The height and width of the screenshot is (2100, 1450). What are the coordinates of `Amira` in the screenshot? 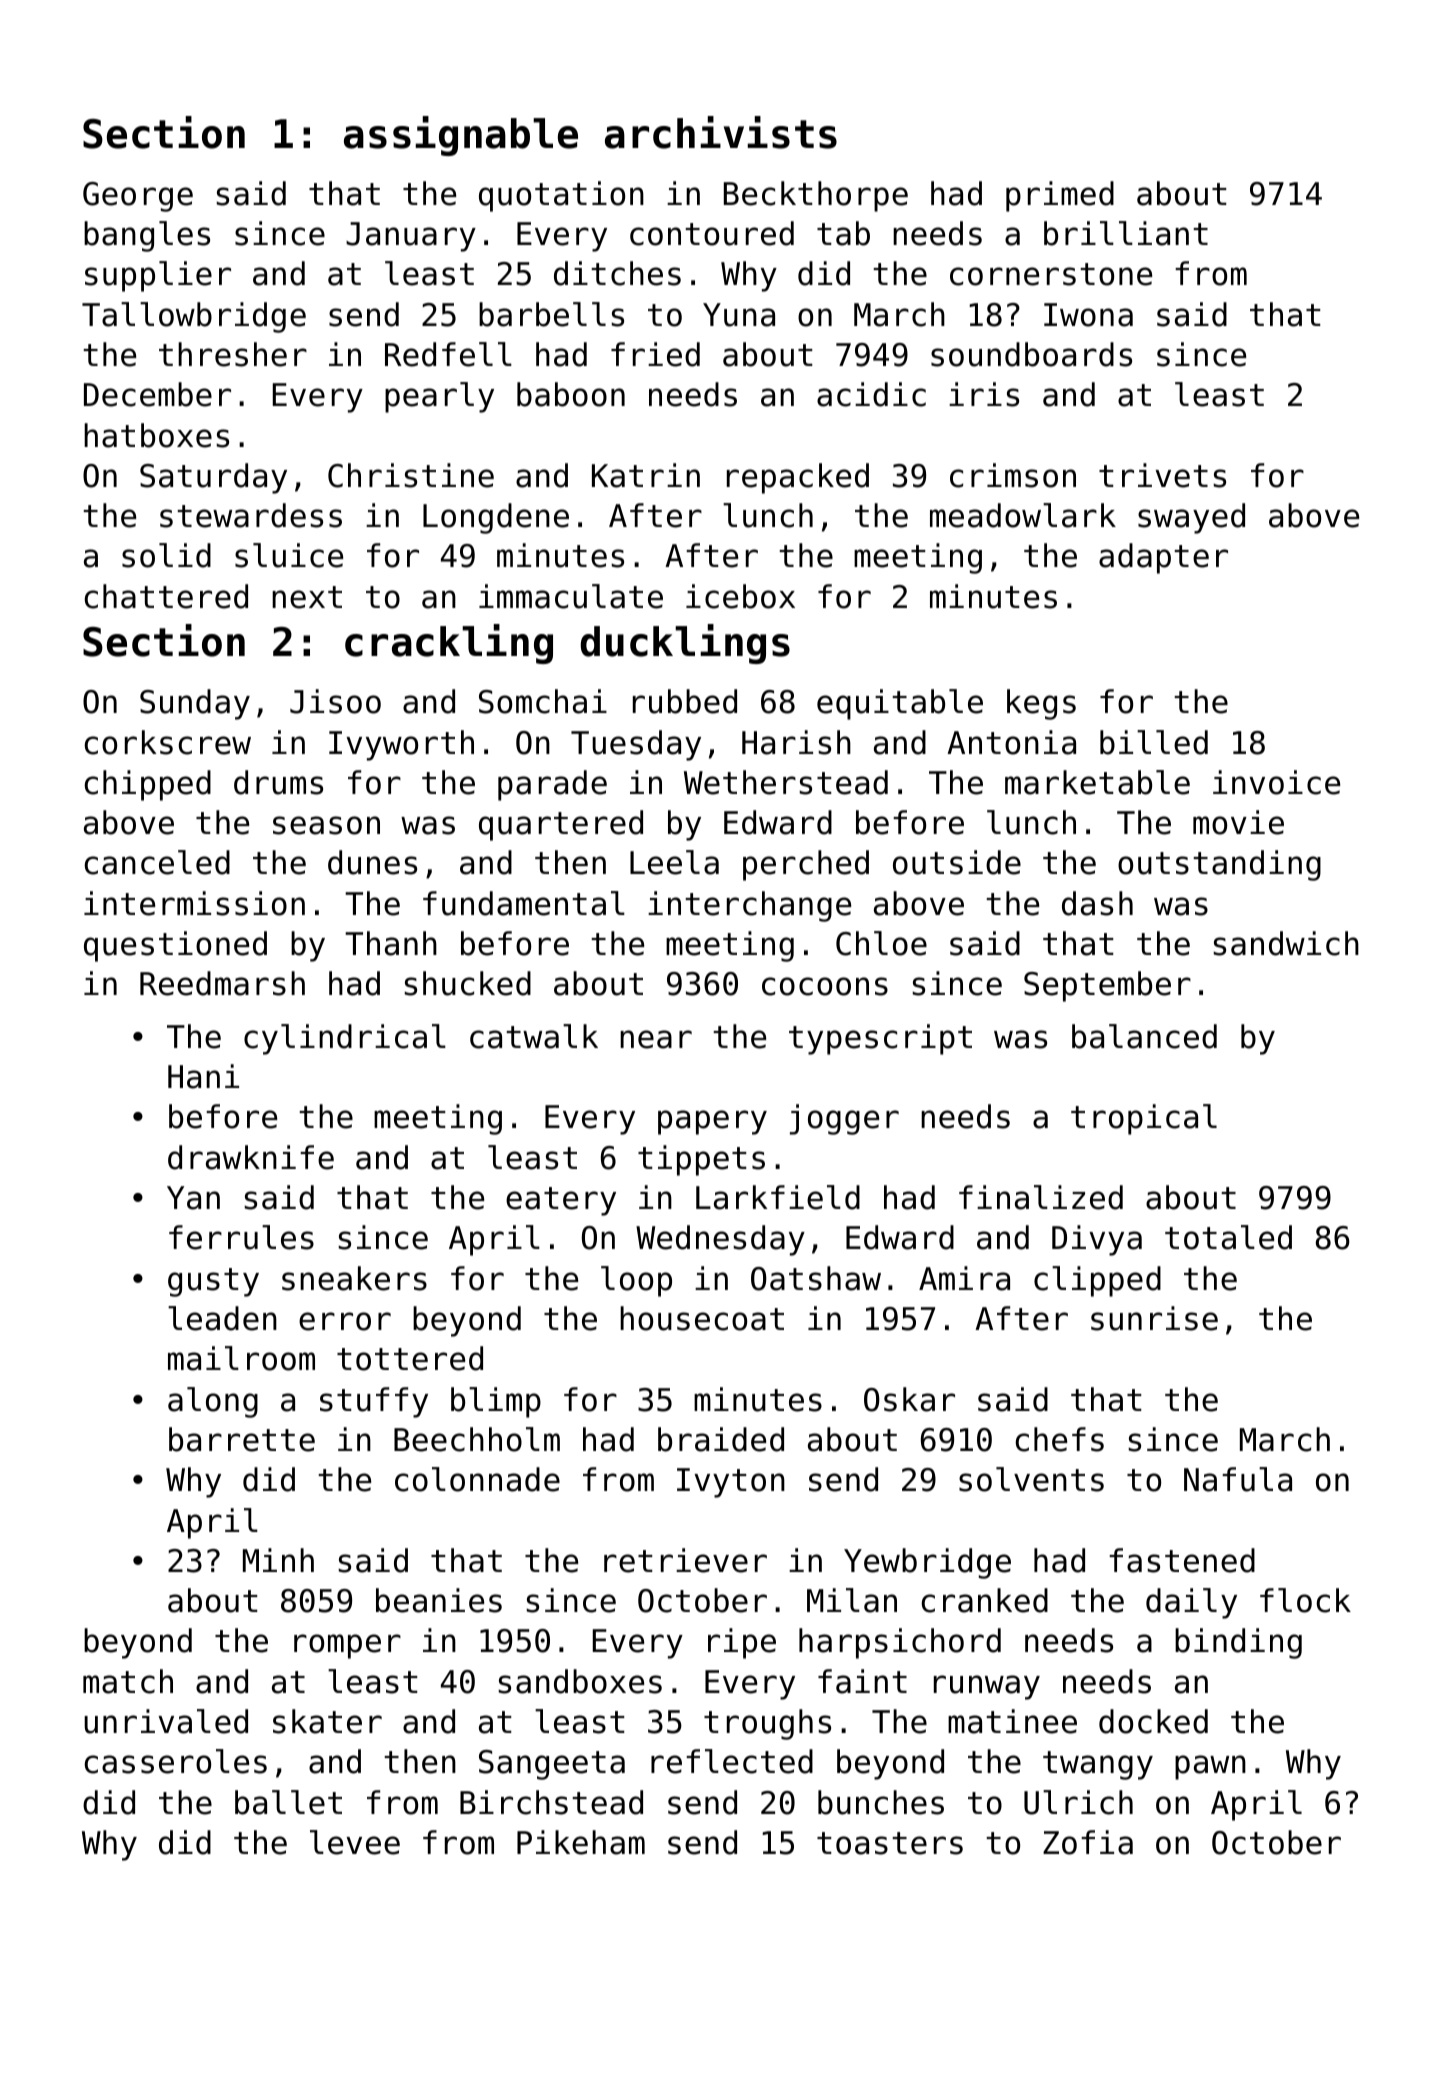 It's located at (964, 1278).
